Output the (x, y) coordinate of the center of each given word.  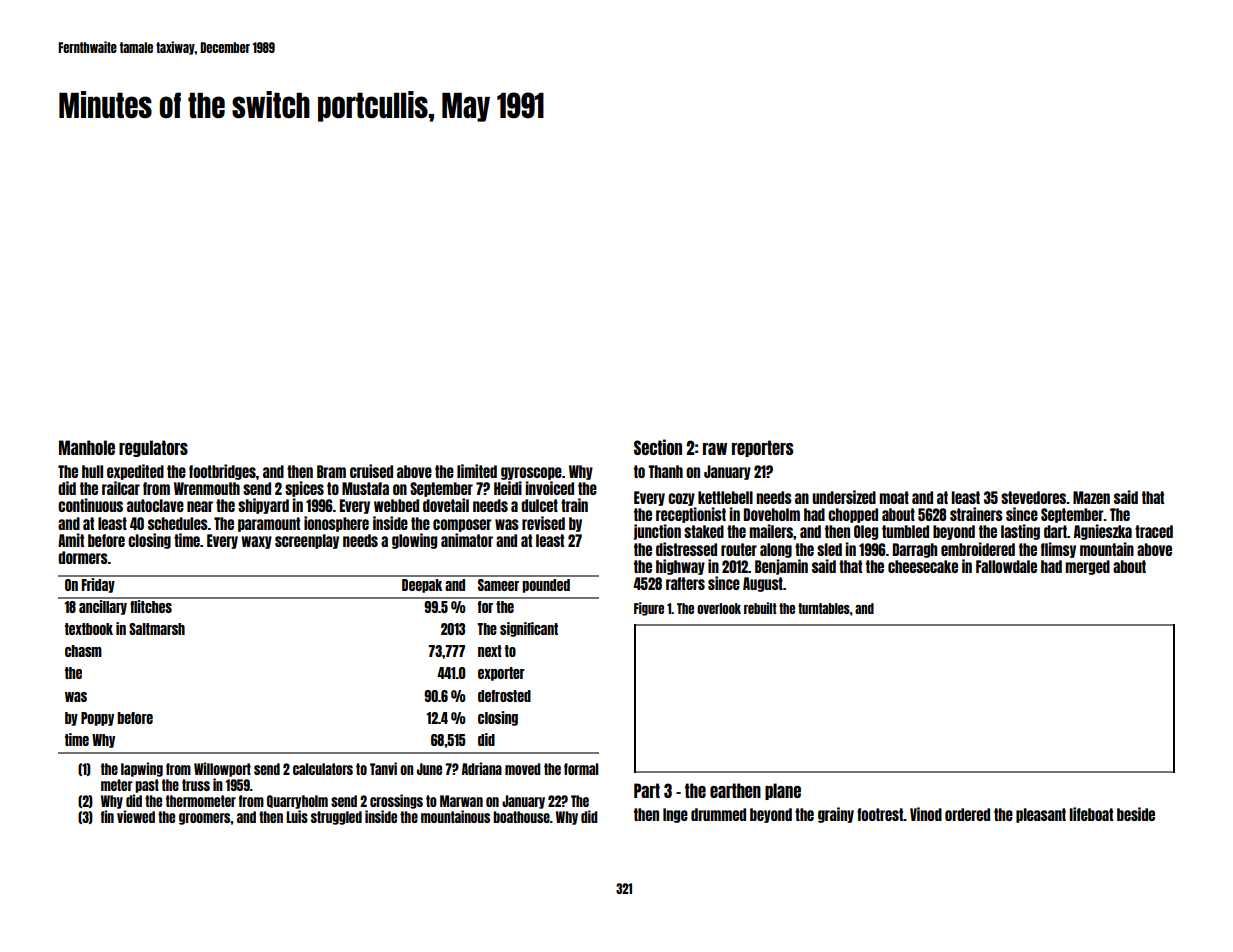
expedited (135, 472)
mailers (771, 531)
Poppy (97, 719)
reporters (762, 448)
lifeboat (1091, 814)
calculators (323, 769)
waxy (256, 542)
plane (783, 791)
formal (581, 769)
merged (1087, 567)
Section (658, 447)
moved (523, 769)
